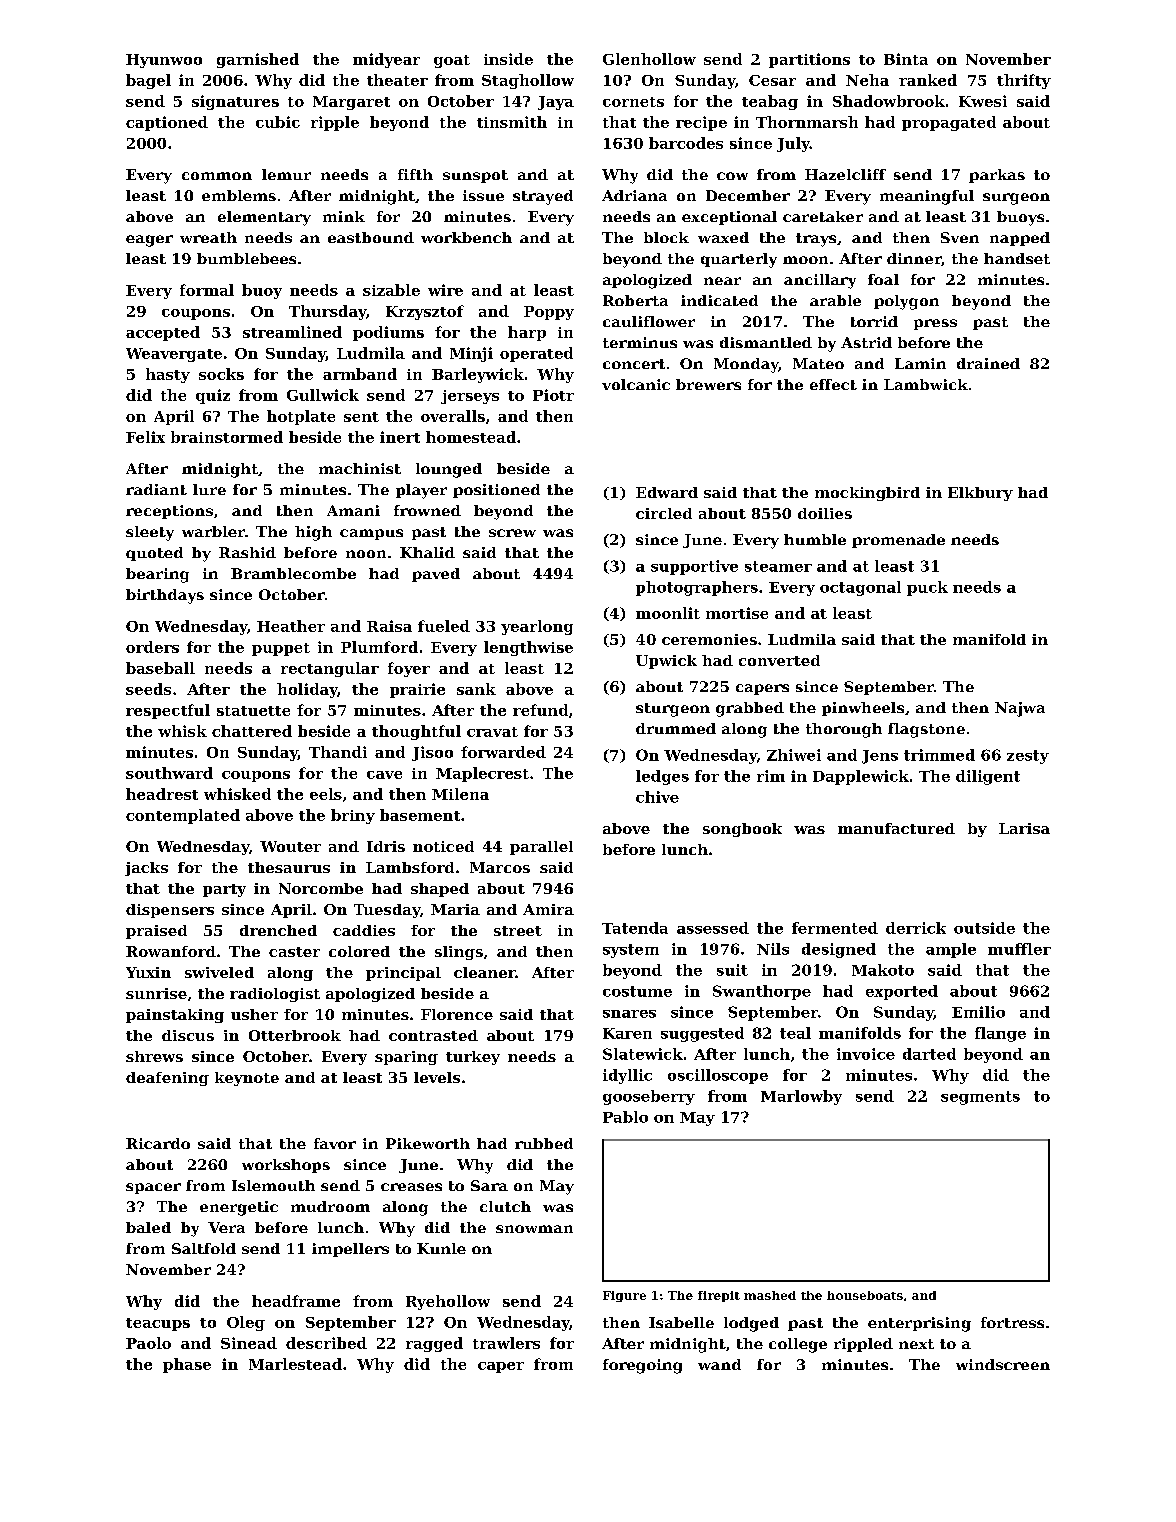  I want to click on eastbound, so click(371, 237).
